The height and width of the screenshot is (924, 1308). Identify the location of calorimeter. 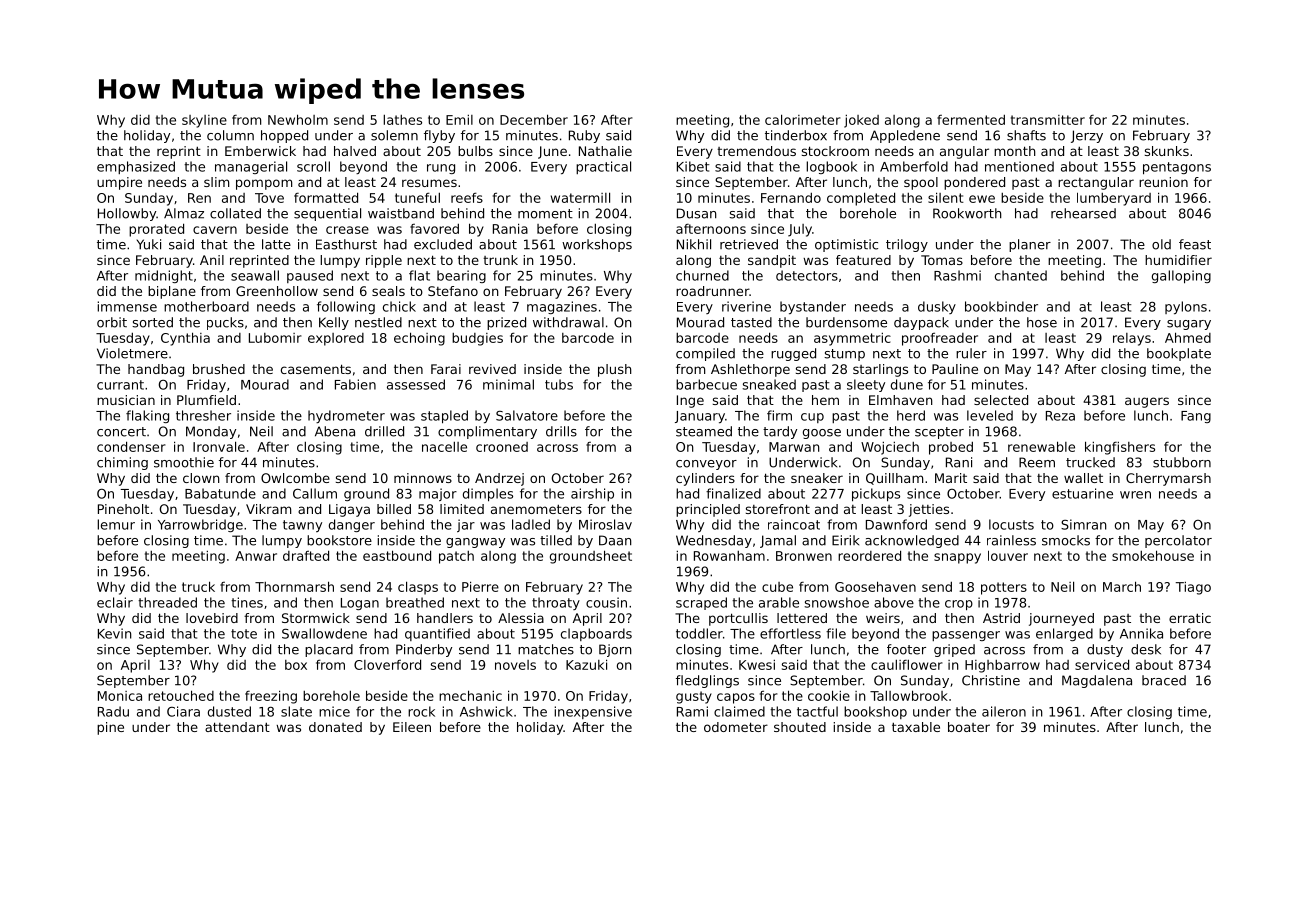
(803, 119).
